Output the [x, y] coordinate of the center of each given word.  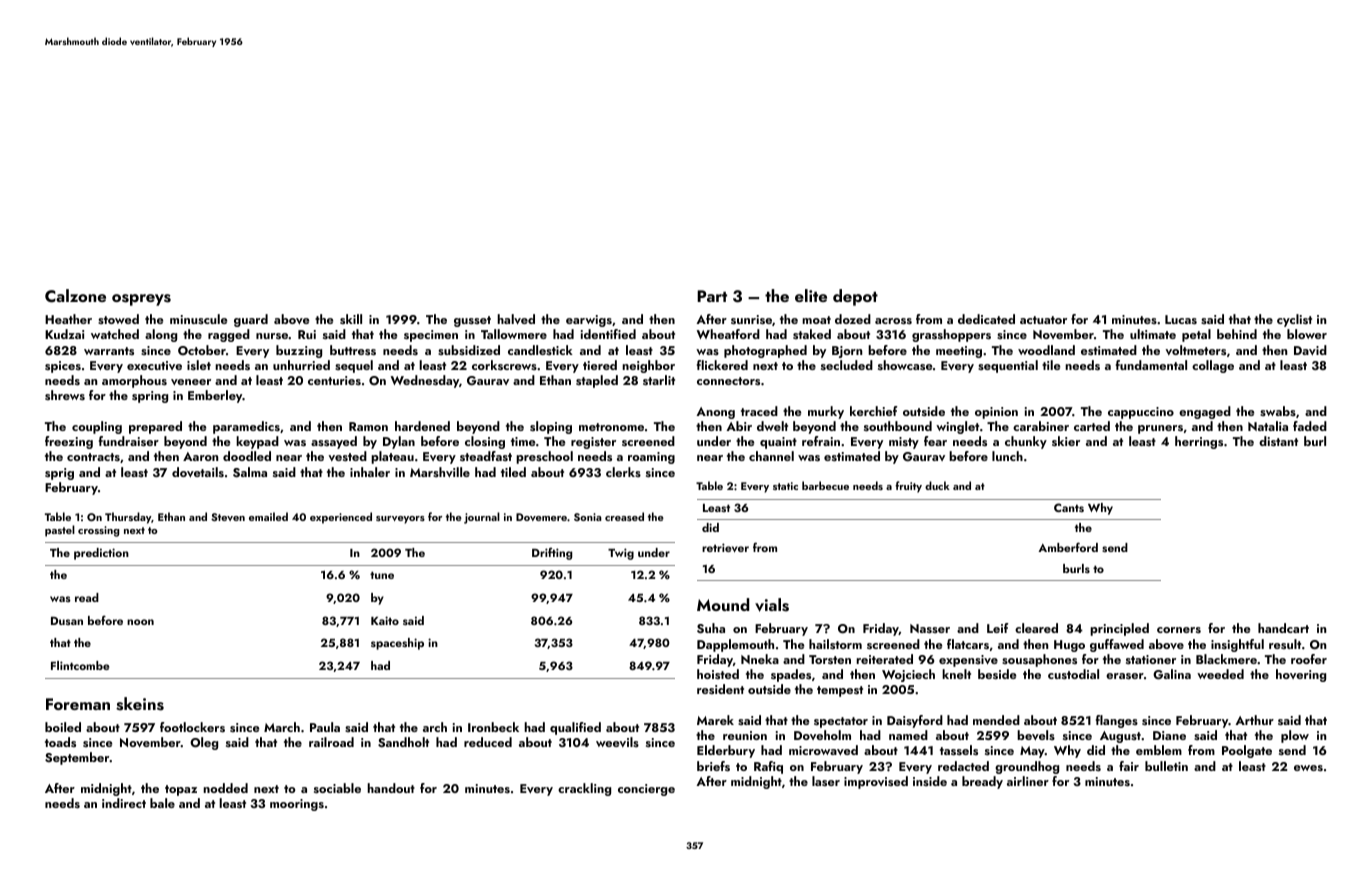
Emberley [215, 396]
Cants [1069, 507]
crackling [584, 789]
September [77, 758]
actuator [1043, 320]
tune [382, 575]
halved [516, 319]
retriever [725, 547]
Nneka [760, 659]
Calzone [75, 296]
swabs [1278, 411]
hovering [1301, 675]
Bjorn [847, 352]
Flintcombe [80, 665]
